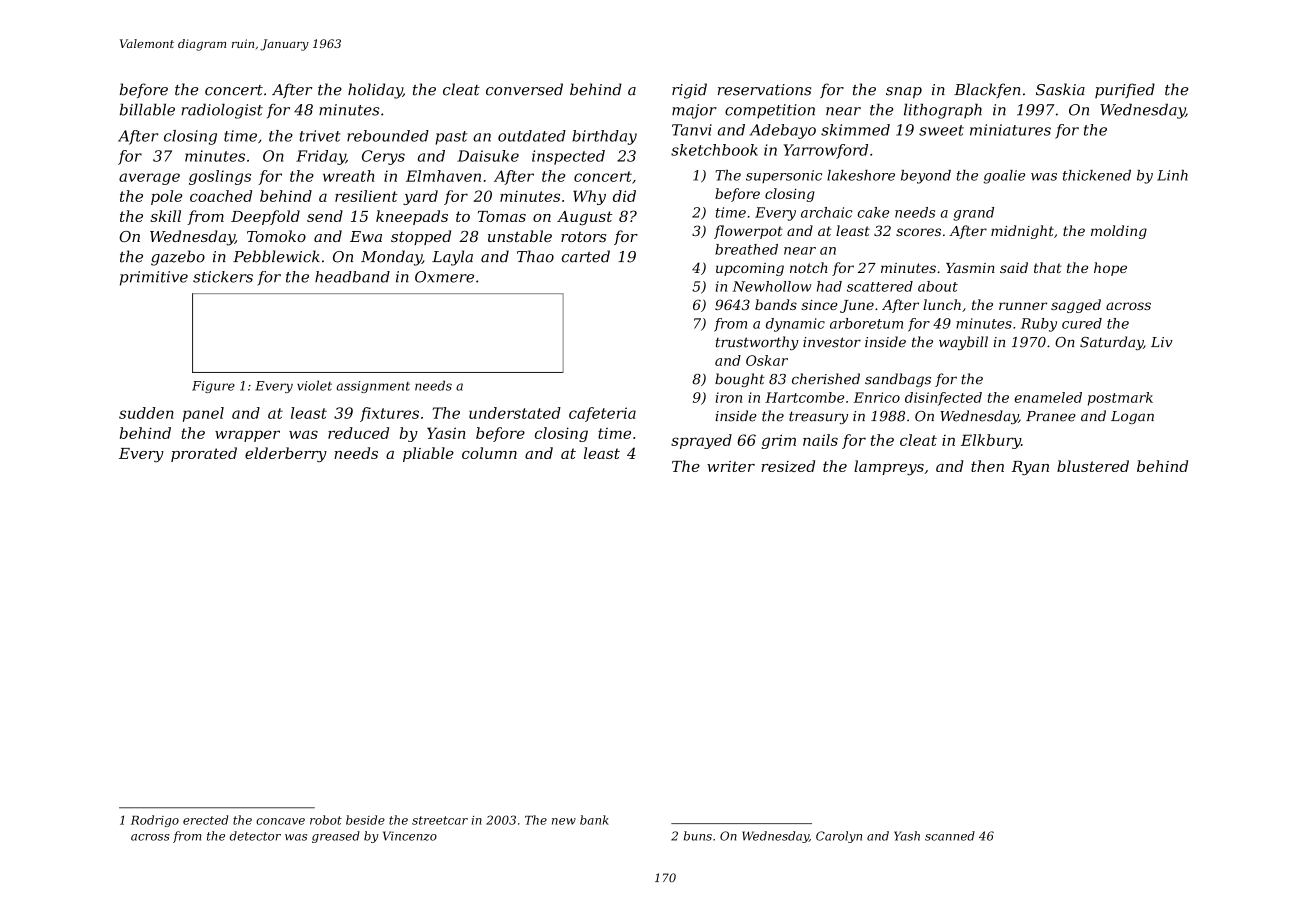 This screenshot has width=1308, height=924. What do you see at coordinates (146, 413) in the screenshot?
I see `sudden` at bounding box center [146, 413].
